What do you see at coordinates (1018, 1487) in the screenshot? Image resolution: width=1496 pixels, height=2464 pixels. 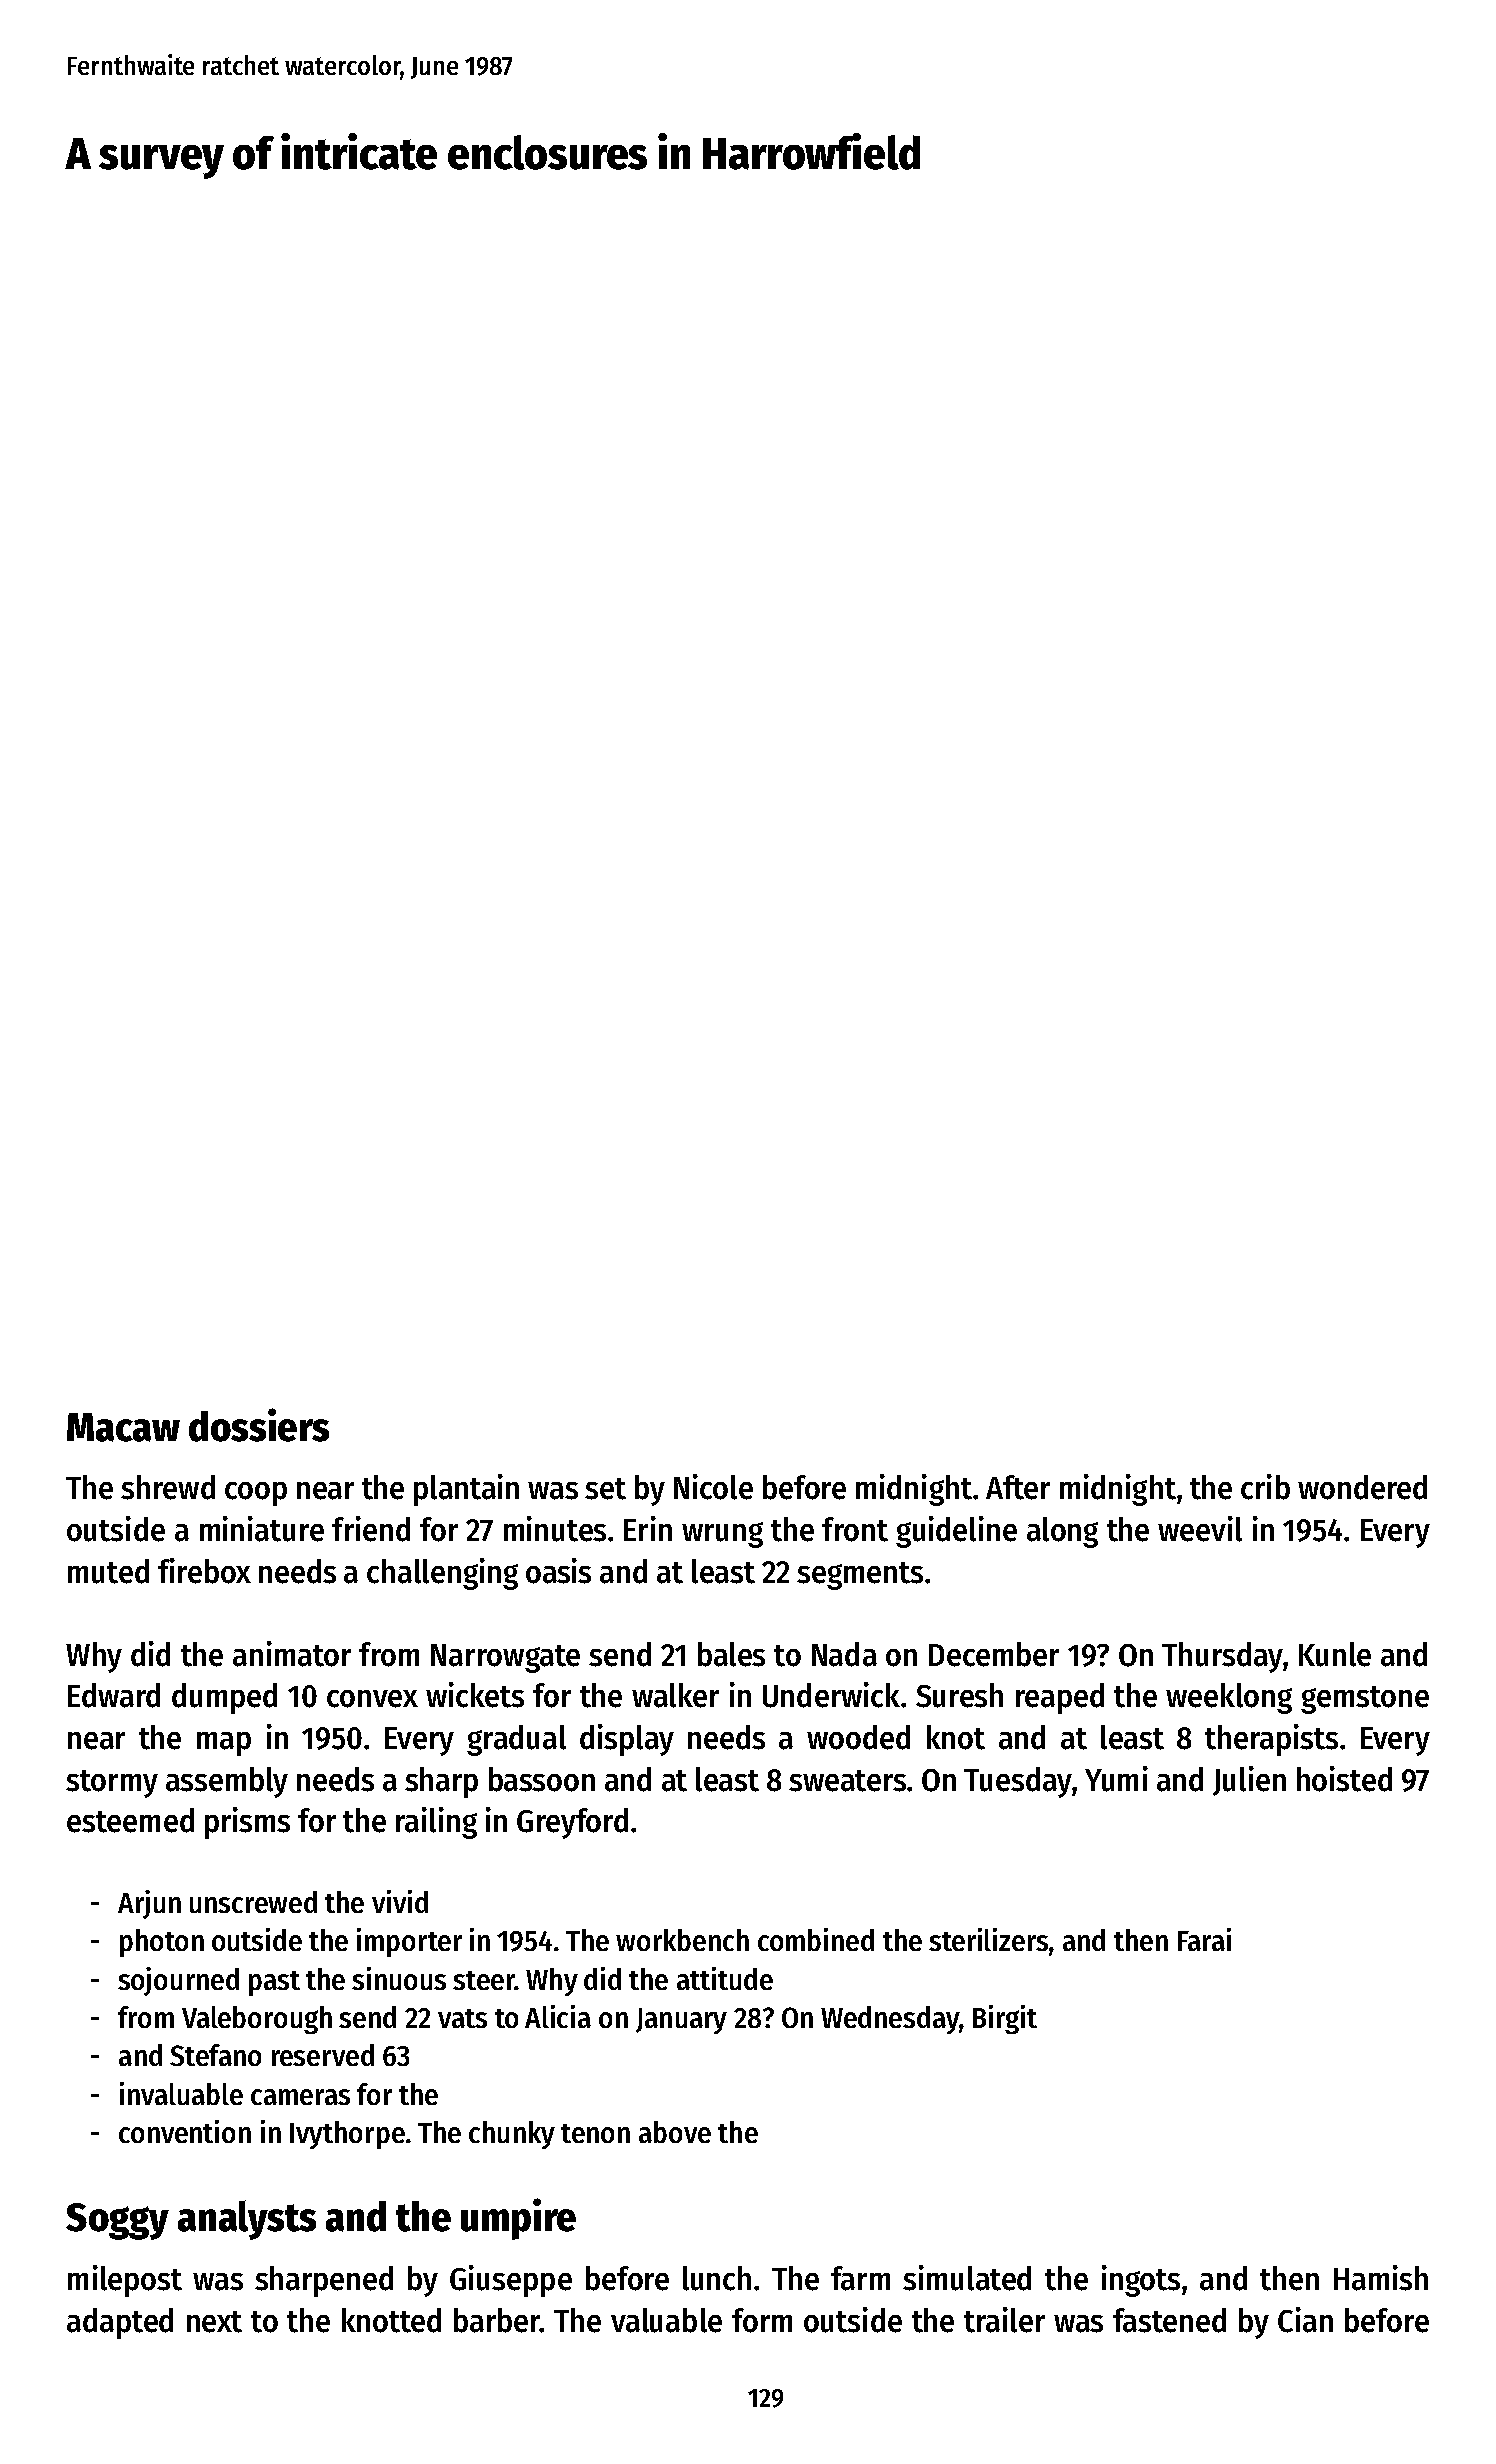 I see `After` at bounding box center [1018, 1487].
